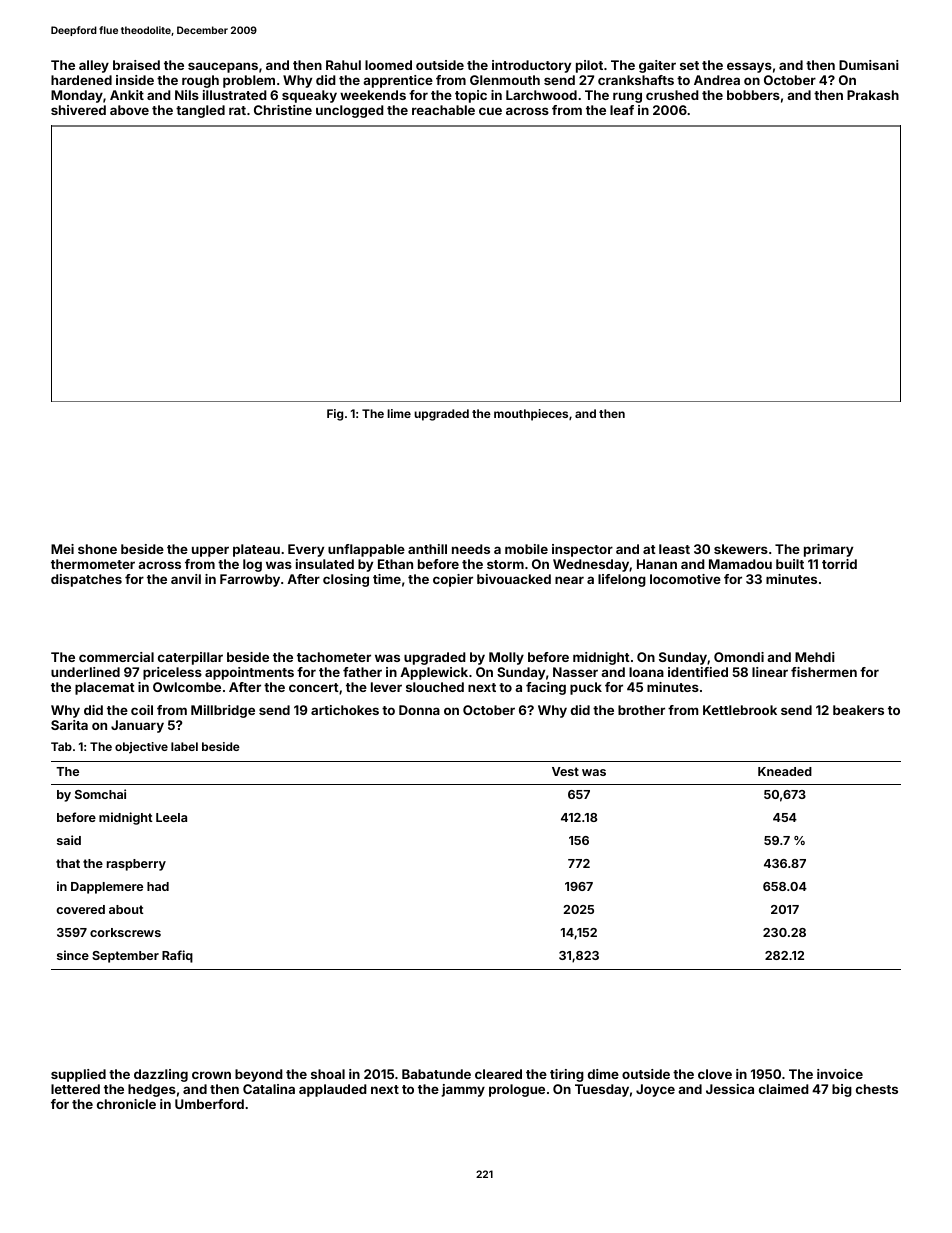 This document has height=1233, width=952. I want to click on Larchwood, so click(541, 95).
